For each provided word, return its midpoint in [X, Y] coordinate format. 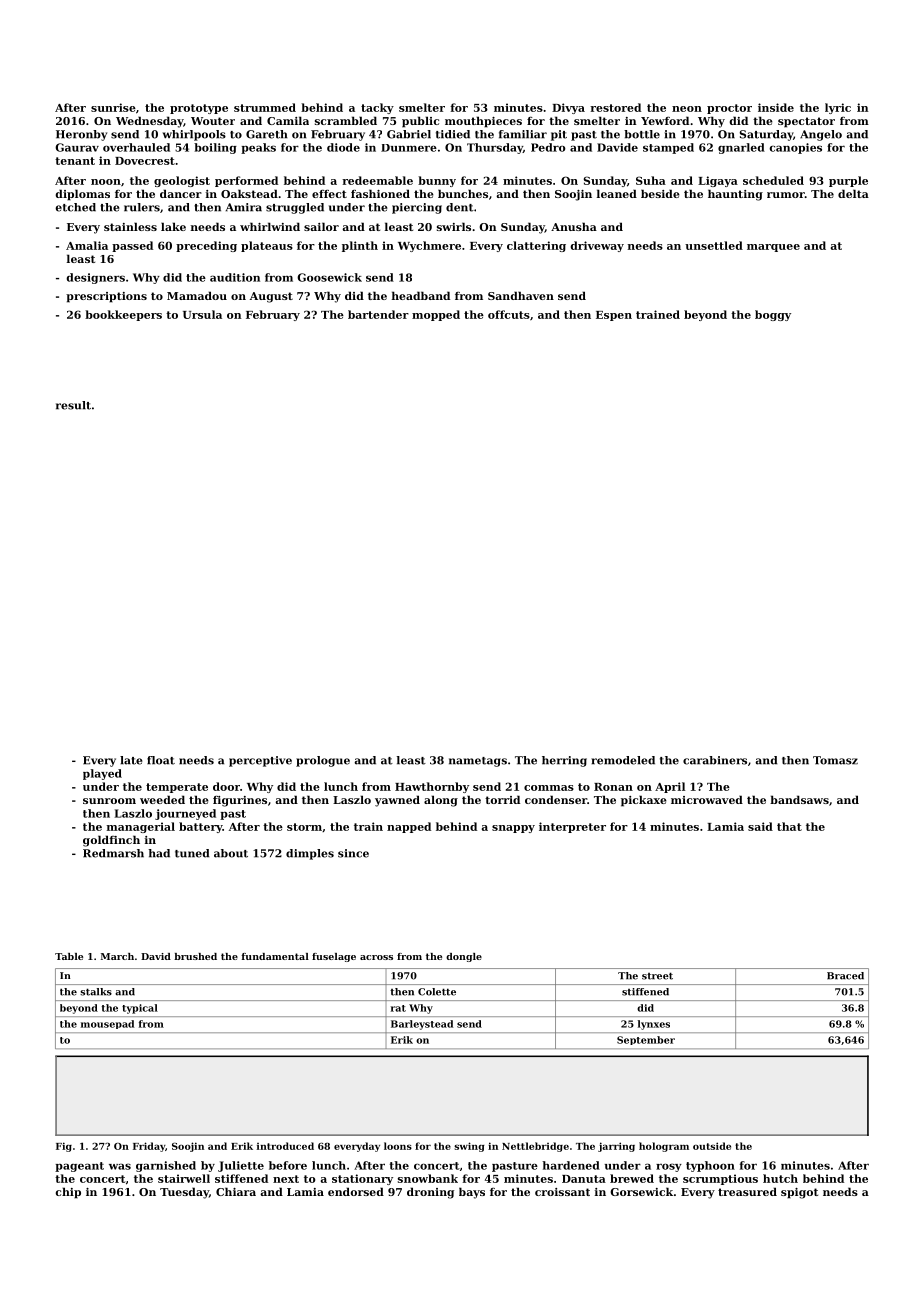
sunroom [109, 801]
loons [398, 1146]
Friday [149, 1147]
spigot [799, 1193]
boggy [773, 315]
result [73, 405]
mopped [436, 315]
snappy [513, 829]
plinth [360, 246]
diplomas [83, 195]
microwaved [707, 799]
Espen [614, 316]
